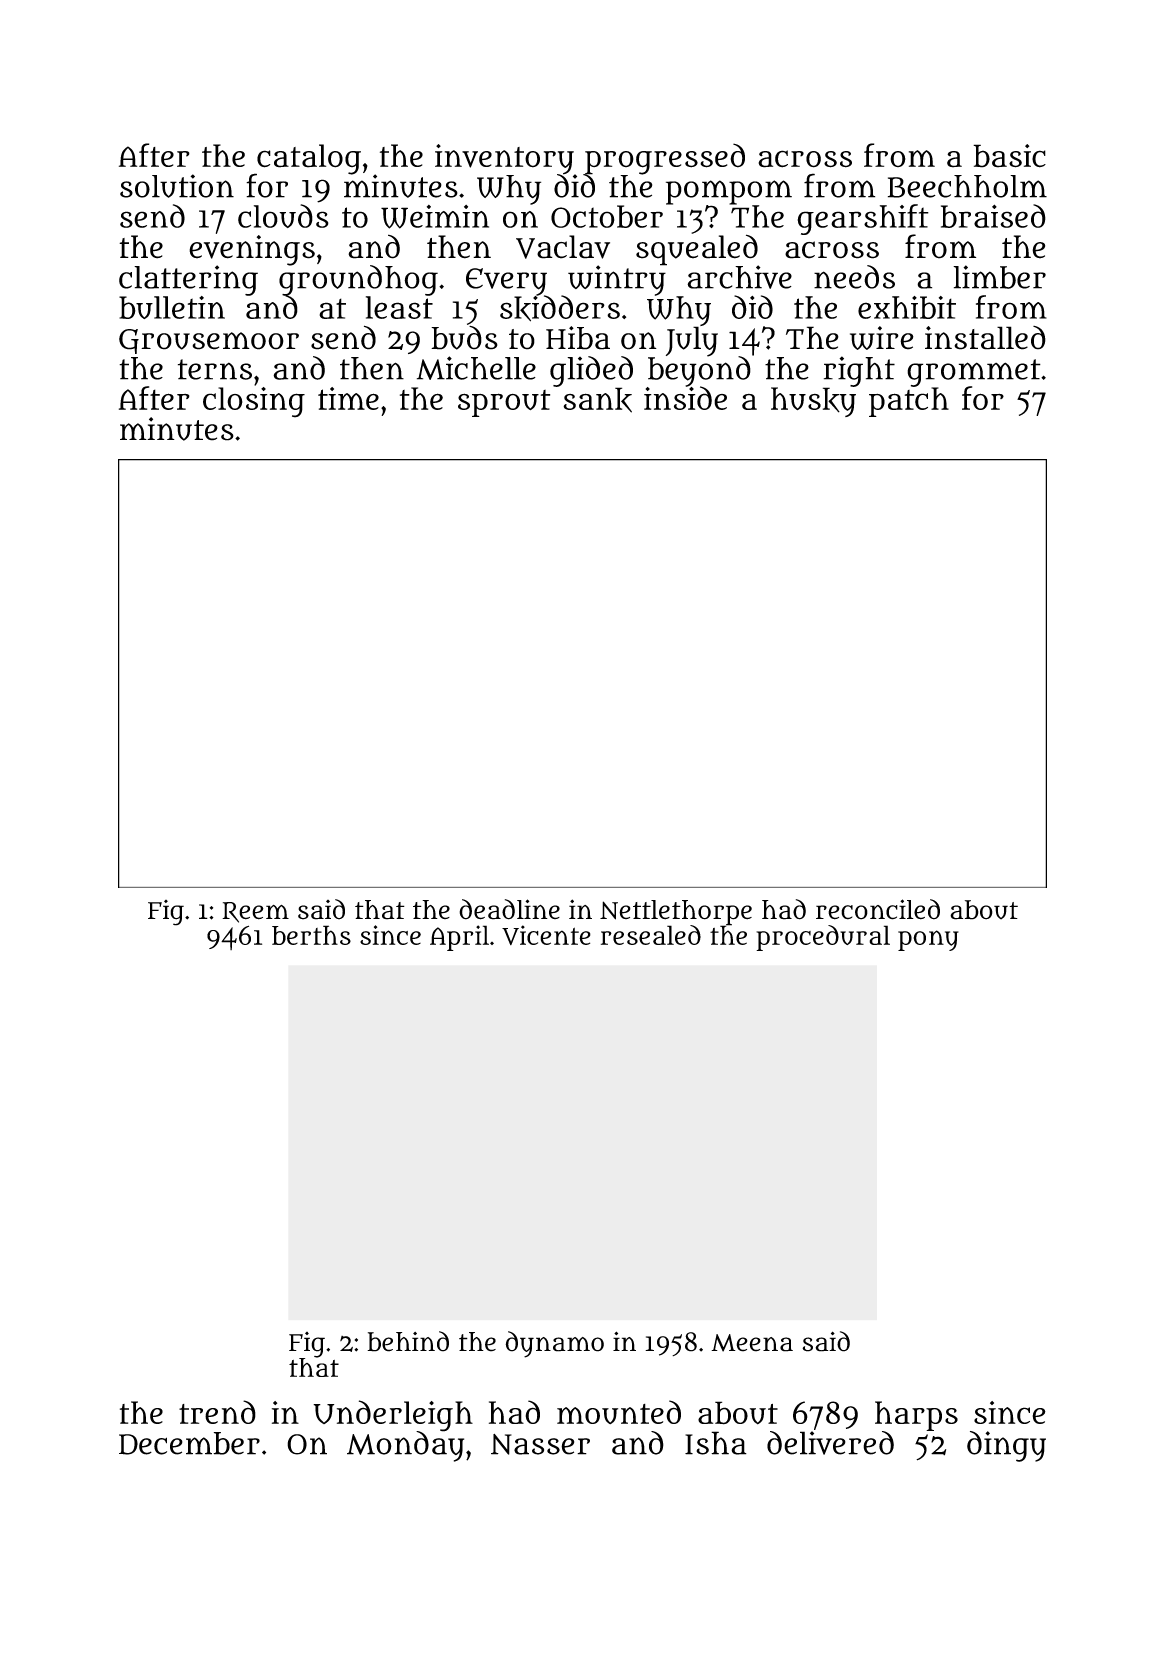 This screenshot has width=1165, height=1654. I want to click on terns, so click(215, 369).
